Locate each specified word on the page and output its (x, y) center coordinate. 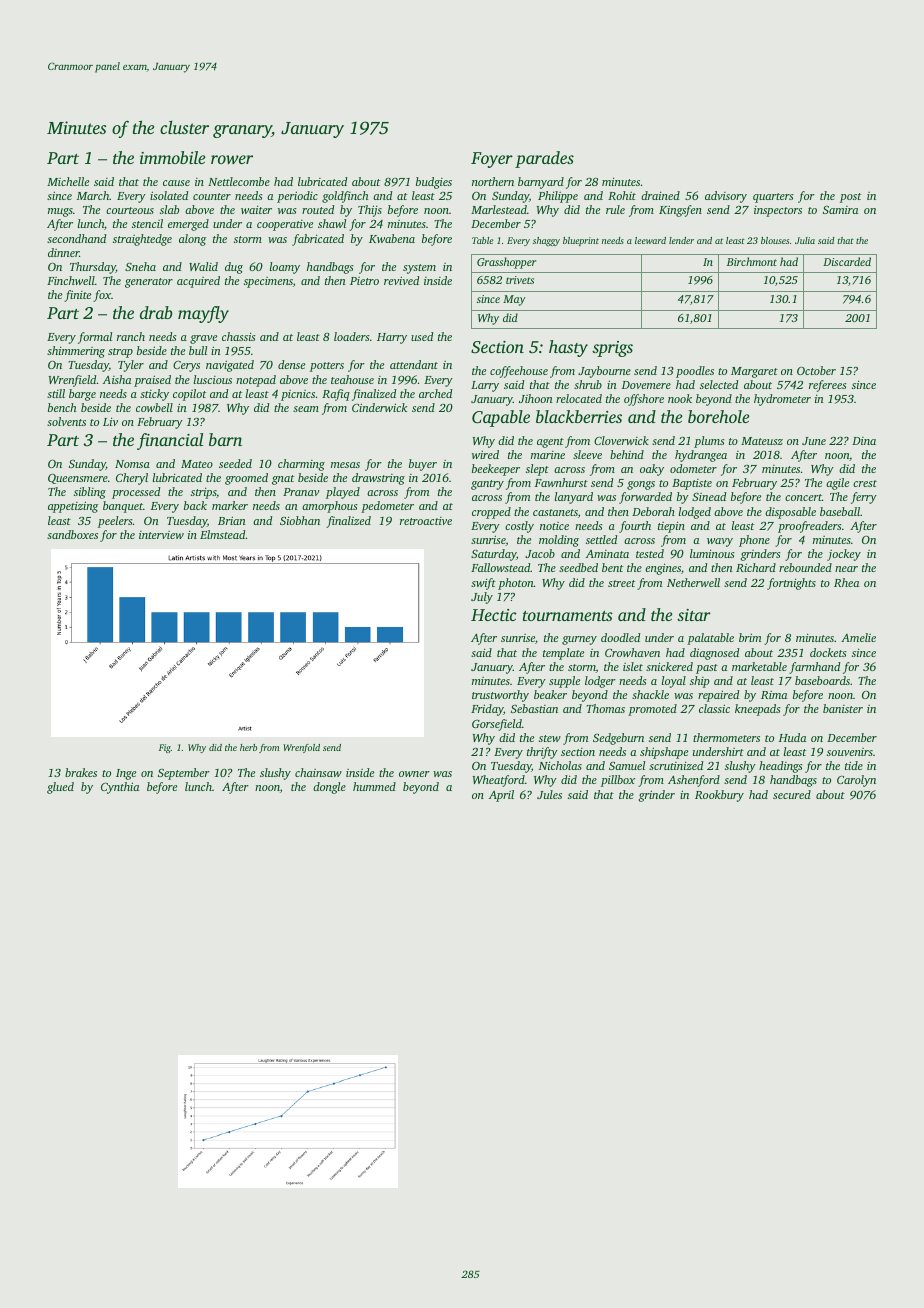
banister (843, 708)
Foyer (492, 160)
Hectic (494, 615)
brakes (81, 772)
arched (435, 393)
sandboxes (72, 534)
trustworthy (500, 696)
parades (544, 159)
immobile (172, 157)
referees (828, 386)
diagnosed (714, 654)
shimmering (76, 352)
